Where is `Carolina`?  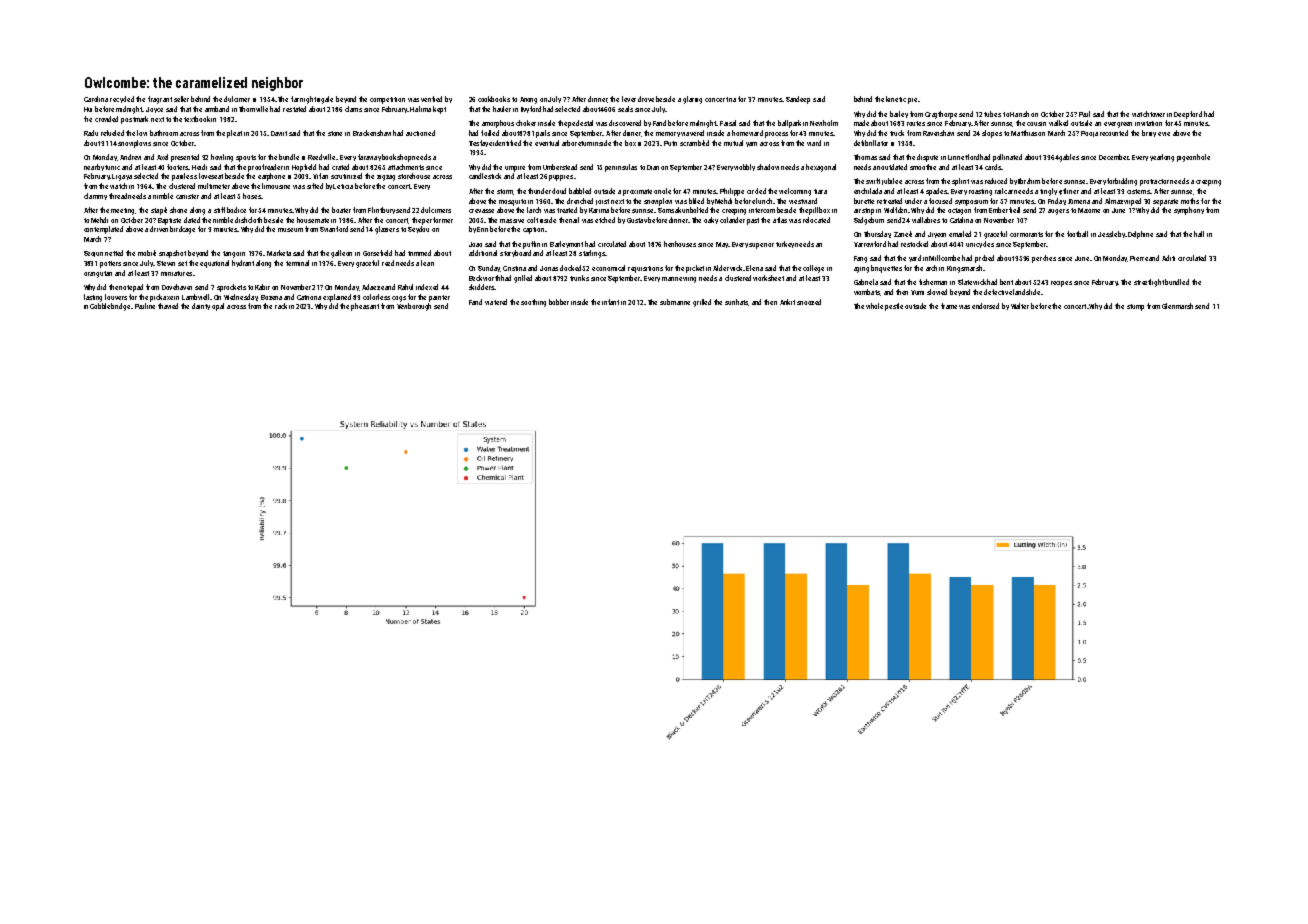 Carolina is located at coordinates (96, 99).
